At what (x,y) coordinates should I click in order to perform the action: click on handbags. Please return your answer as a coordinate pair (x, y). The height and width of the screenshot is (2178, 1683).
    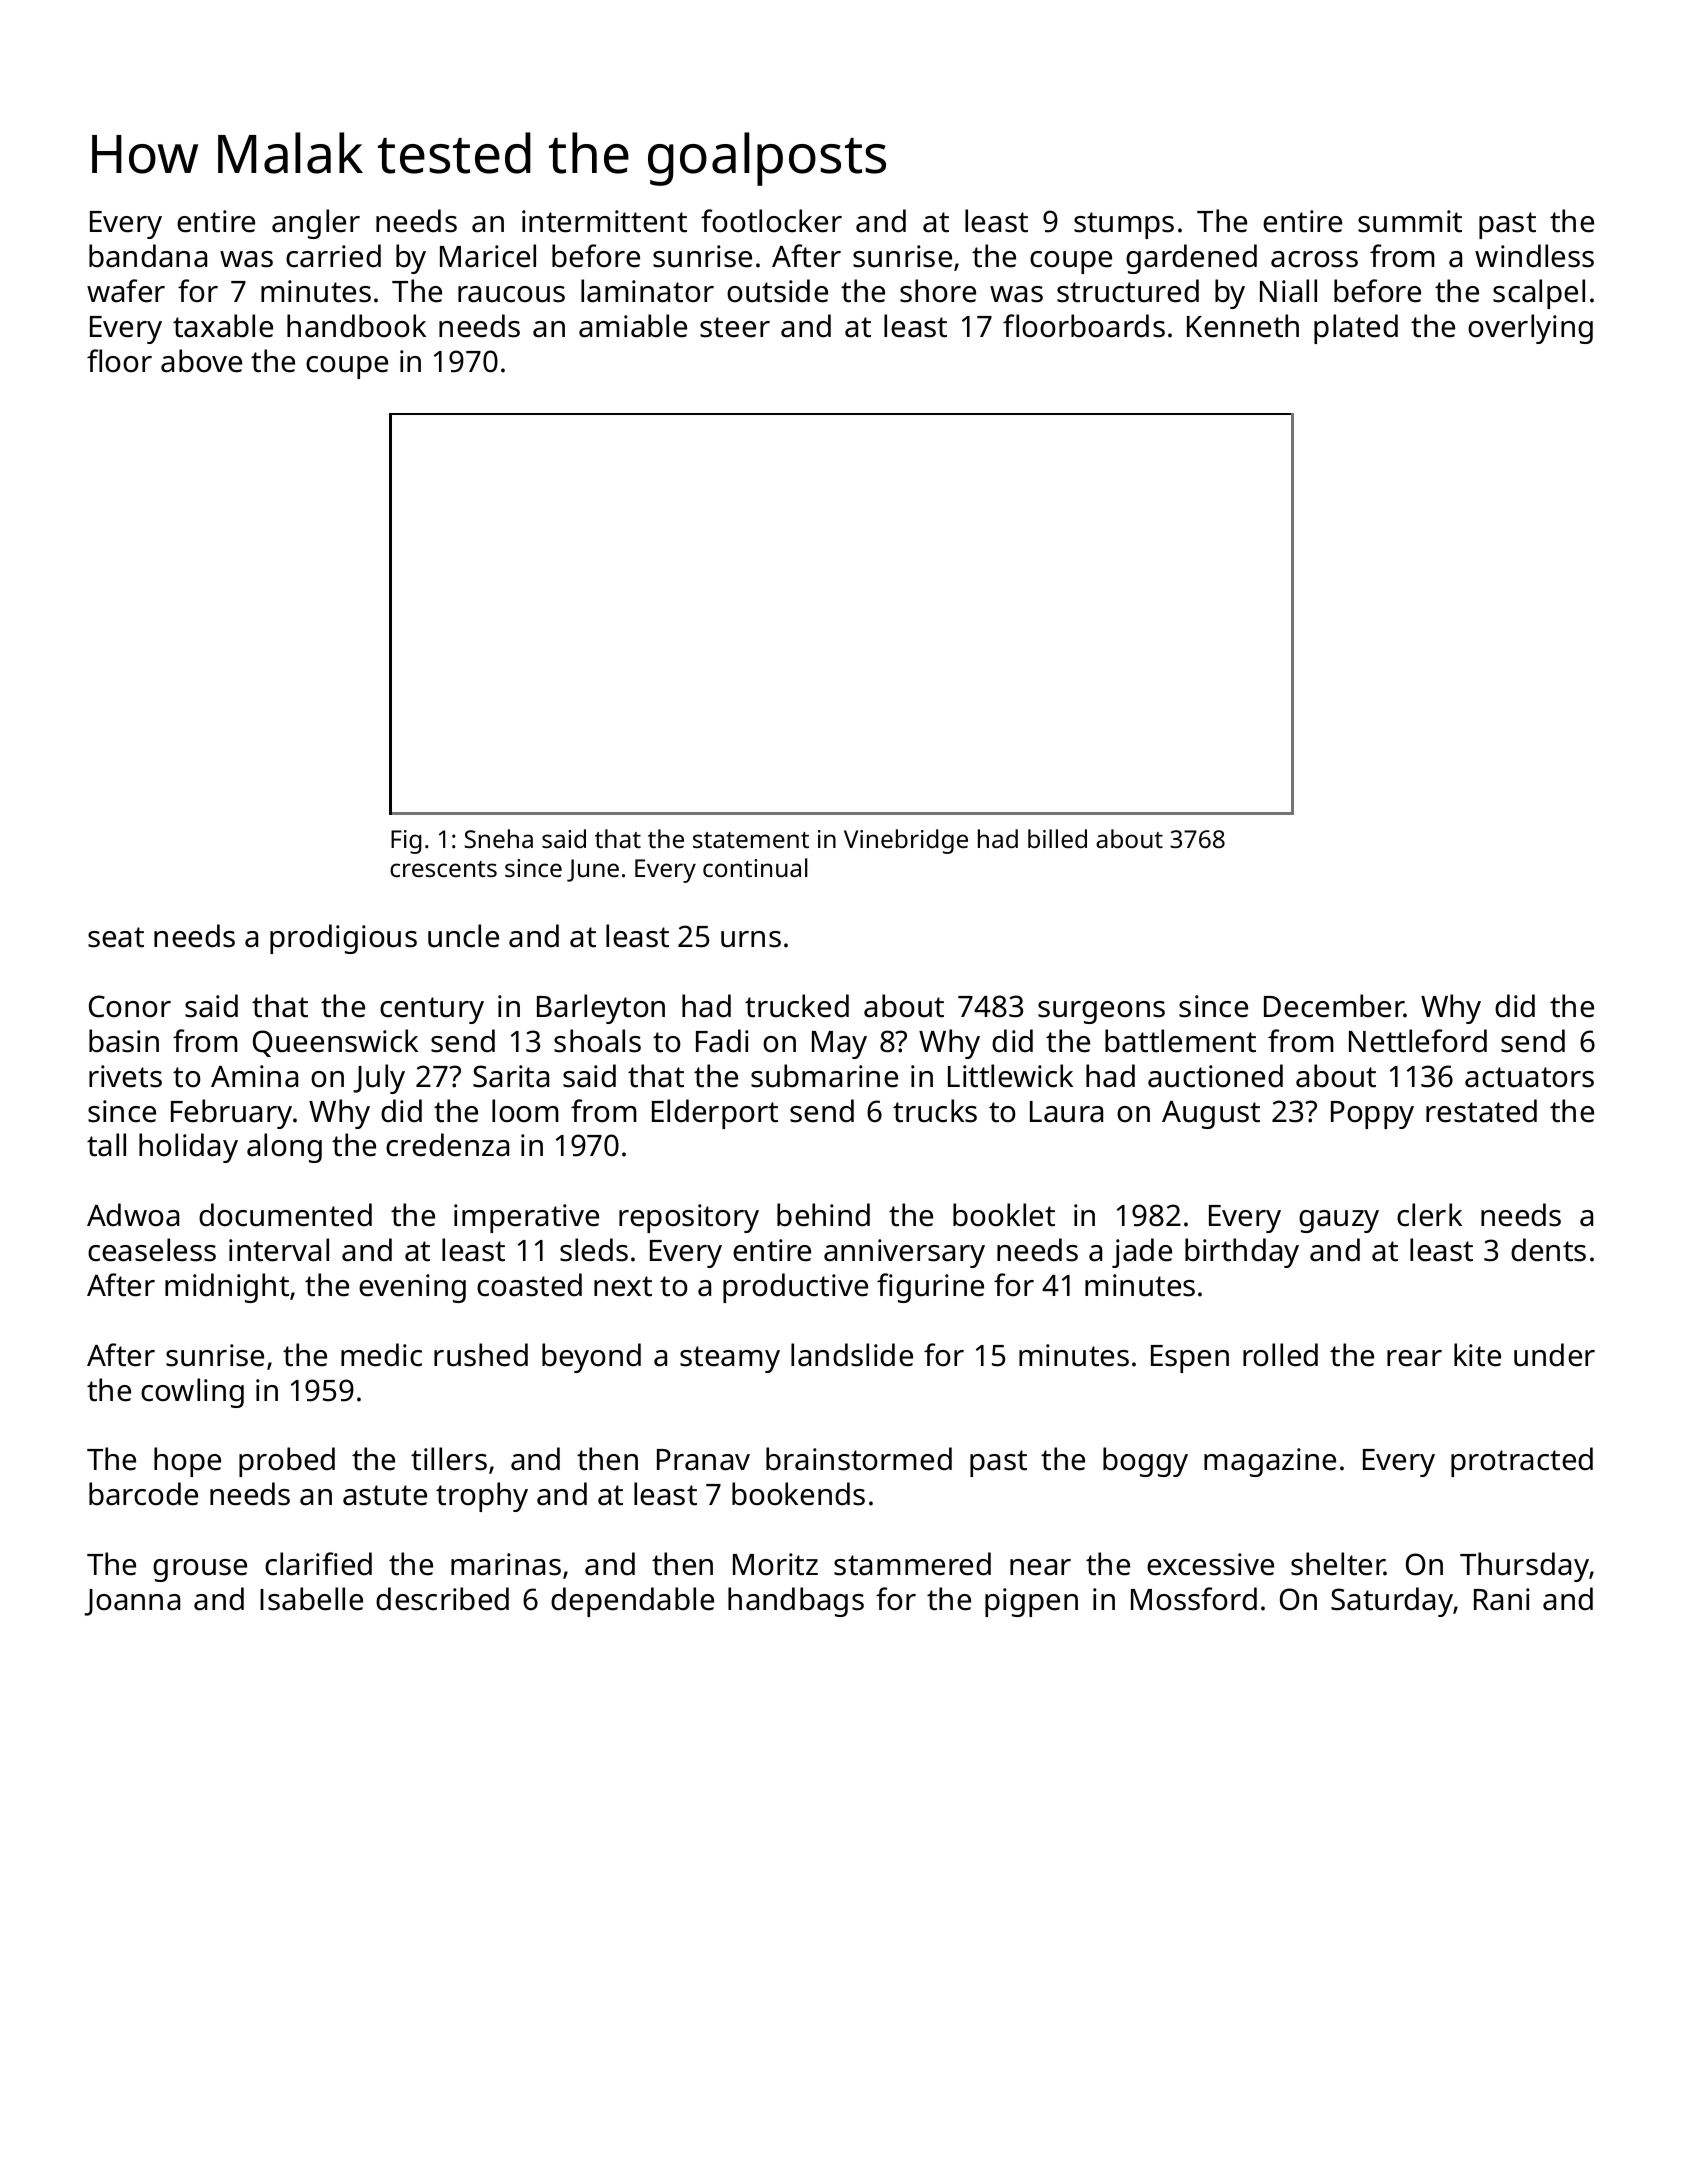
    Looking at the image, I should click on (796, 1602).
